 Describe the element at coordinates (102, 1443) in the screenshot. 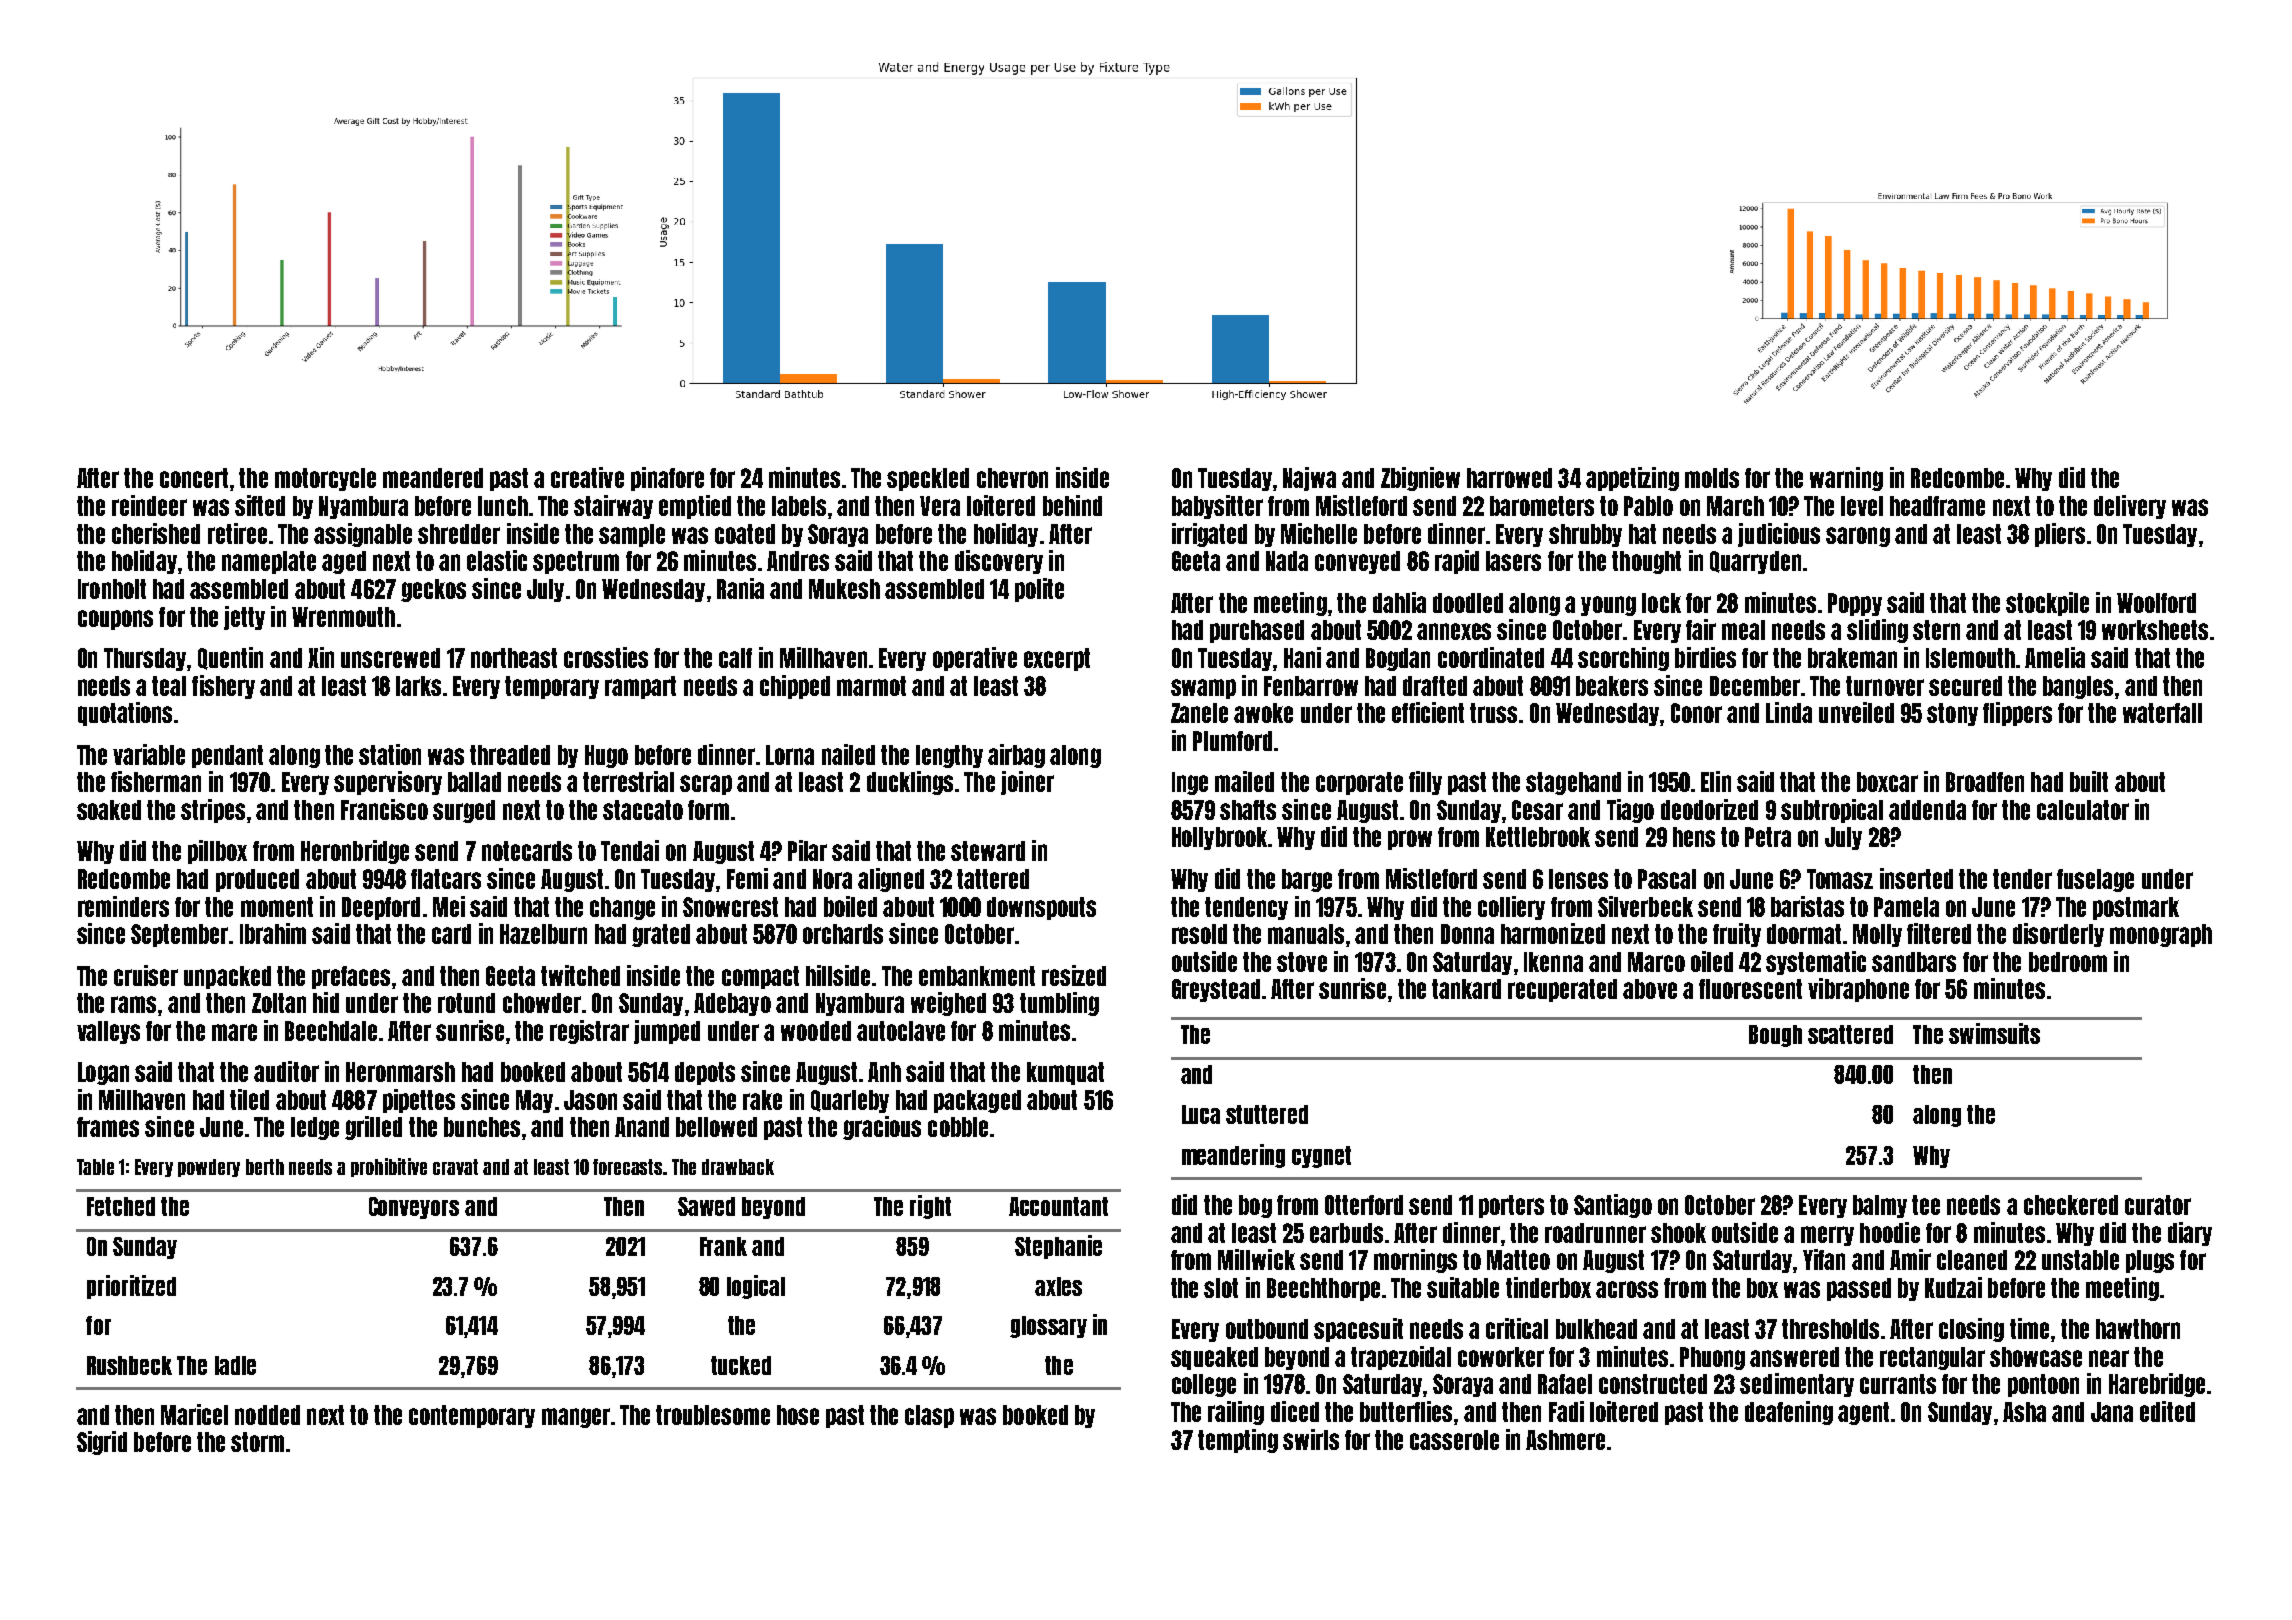

I see `Sigrid` at that location.
